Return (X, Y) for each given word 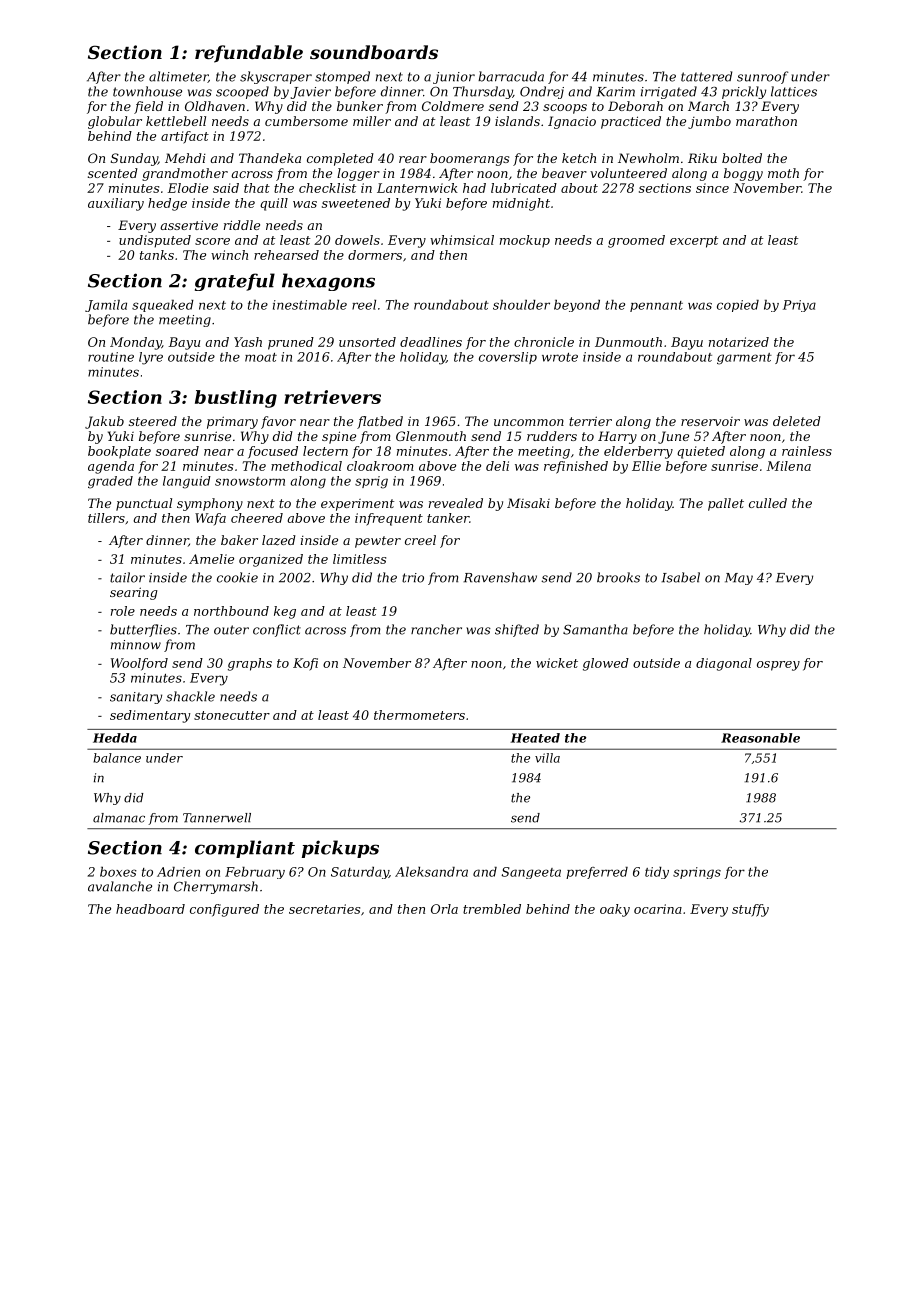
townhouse (147, 91)
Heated (535, 738)
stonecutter (232, 715)
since (712, 188)
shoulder (521, 305)
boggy (743, 174)
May (739, 579)
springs (697, 873)
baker (239, 540)
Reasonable (760, 738)
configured (224, 910)
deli (497, 466)
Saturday (360, 873)
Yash (248, 342)
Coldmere (453, 106)
